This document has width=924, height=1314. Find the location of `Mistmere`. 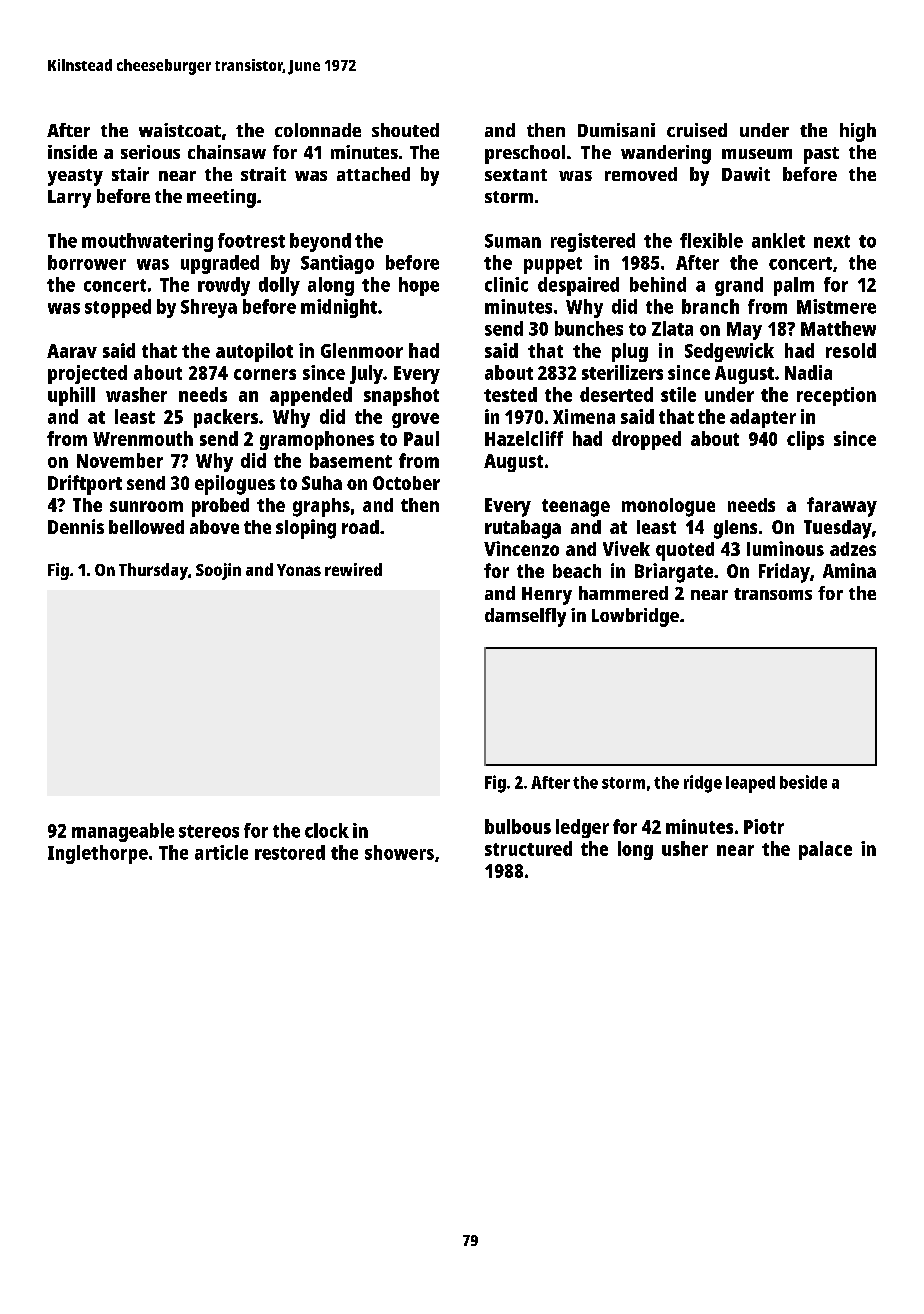

Mistmere is located at coordinates (836, 306).
